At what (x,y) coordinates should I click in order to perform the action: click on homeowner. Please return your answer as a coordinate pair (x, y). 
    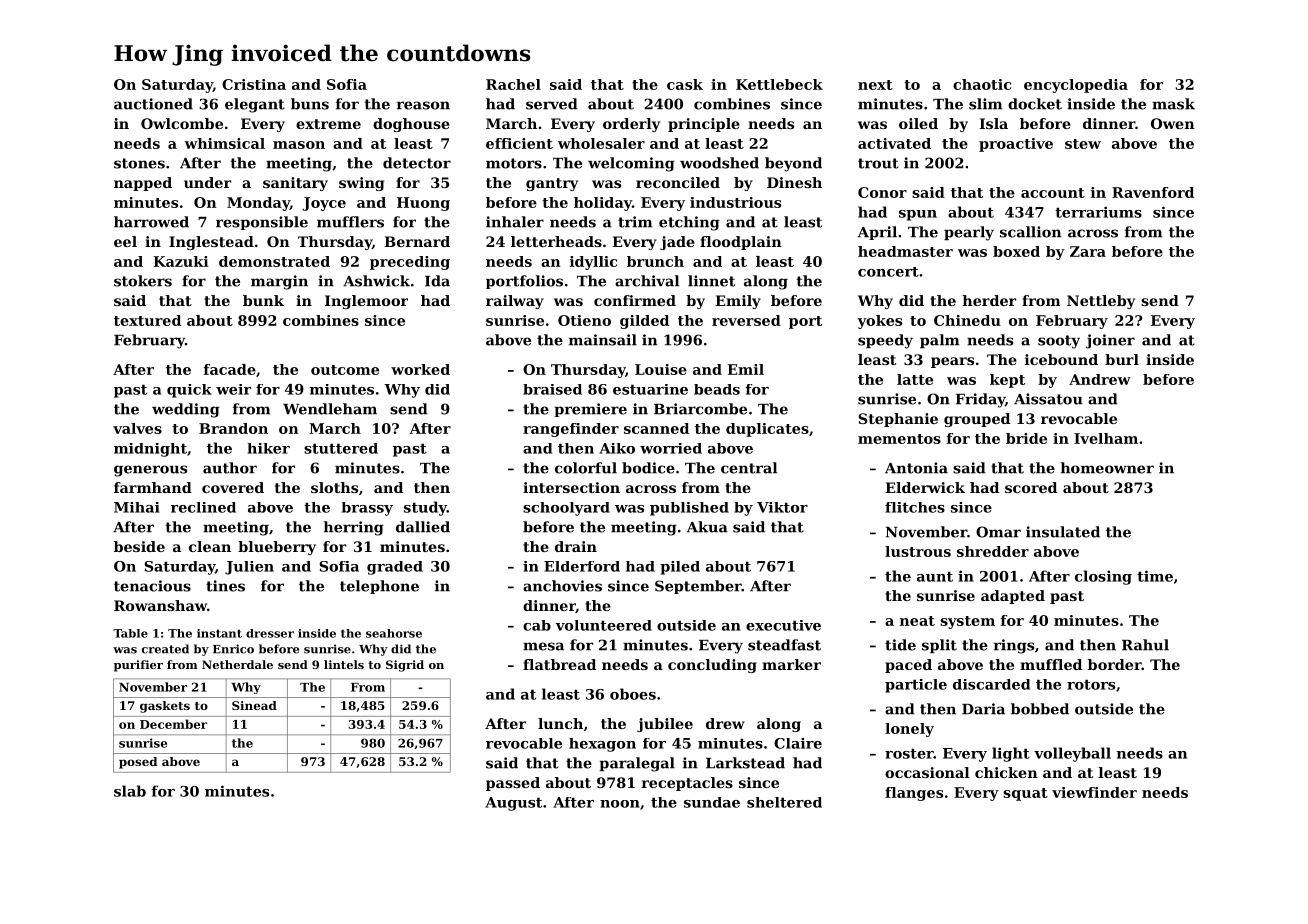
    Looking at the image, I should click on (1107, 468).
